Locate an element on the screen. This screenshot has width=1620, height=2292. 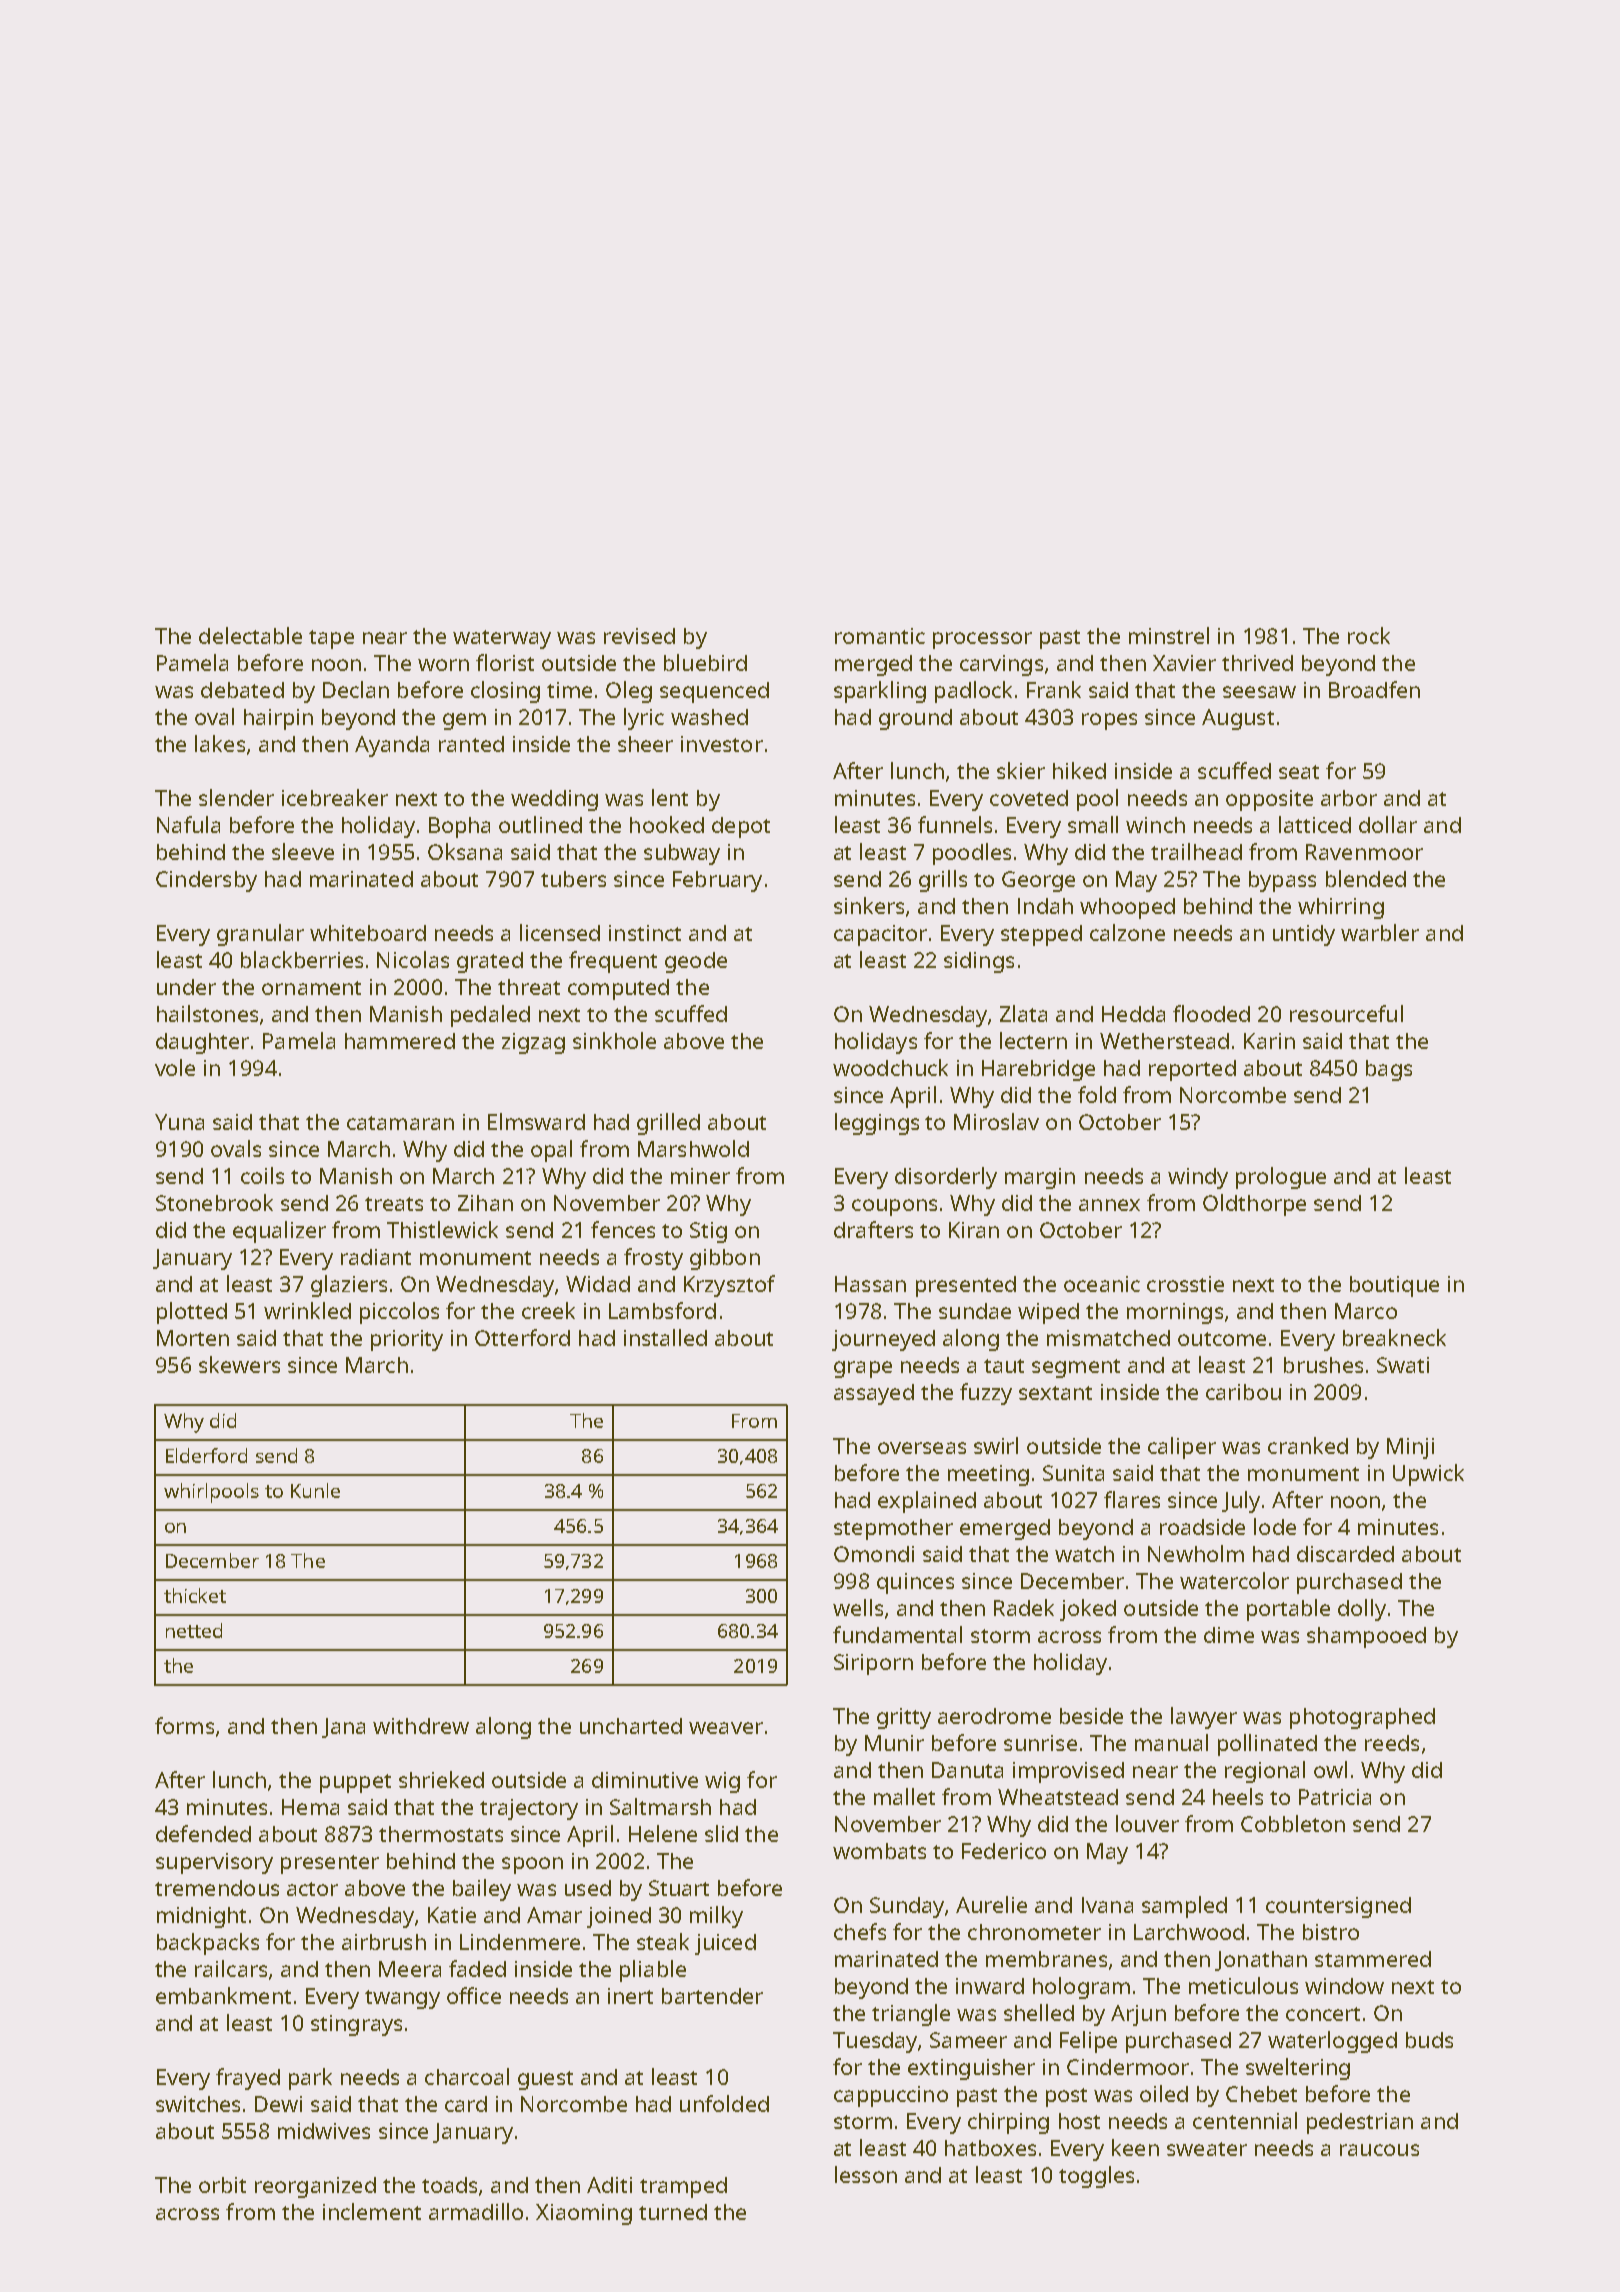
blackberries is located at coordinates (302, 959).
